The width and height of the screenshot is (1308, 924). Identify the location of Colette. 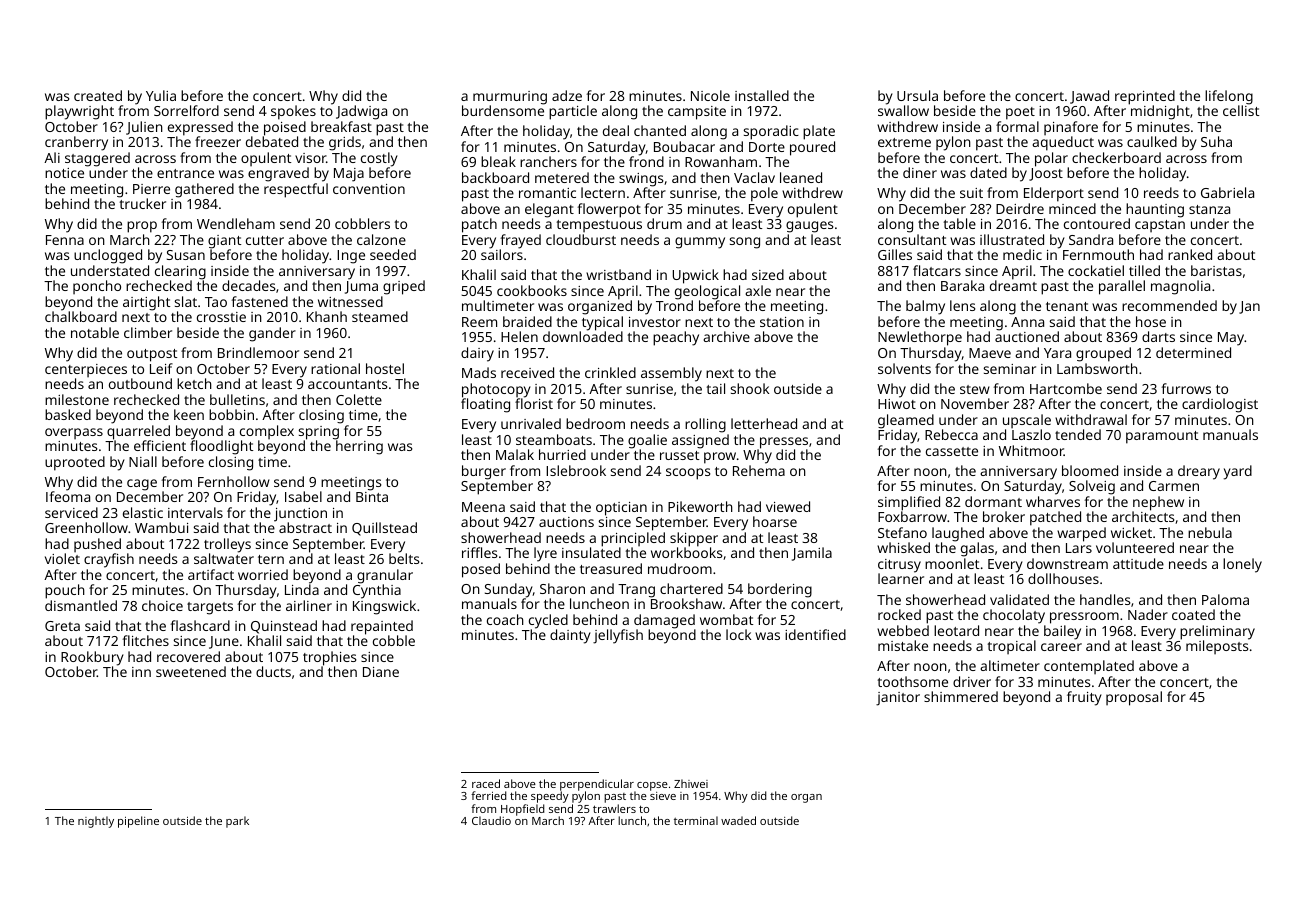
(359, 399).
